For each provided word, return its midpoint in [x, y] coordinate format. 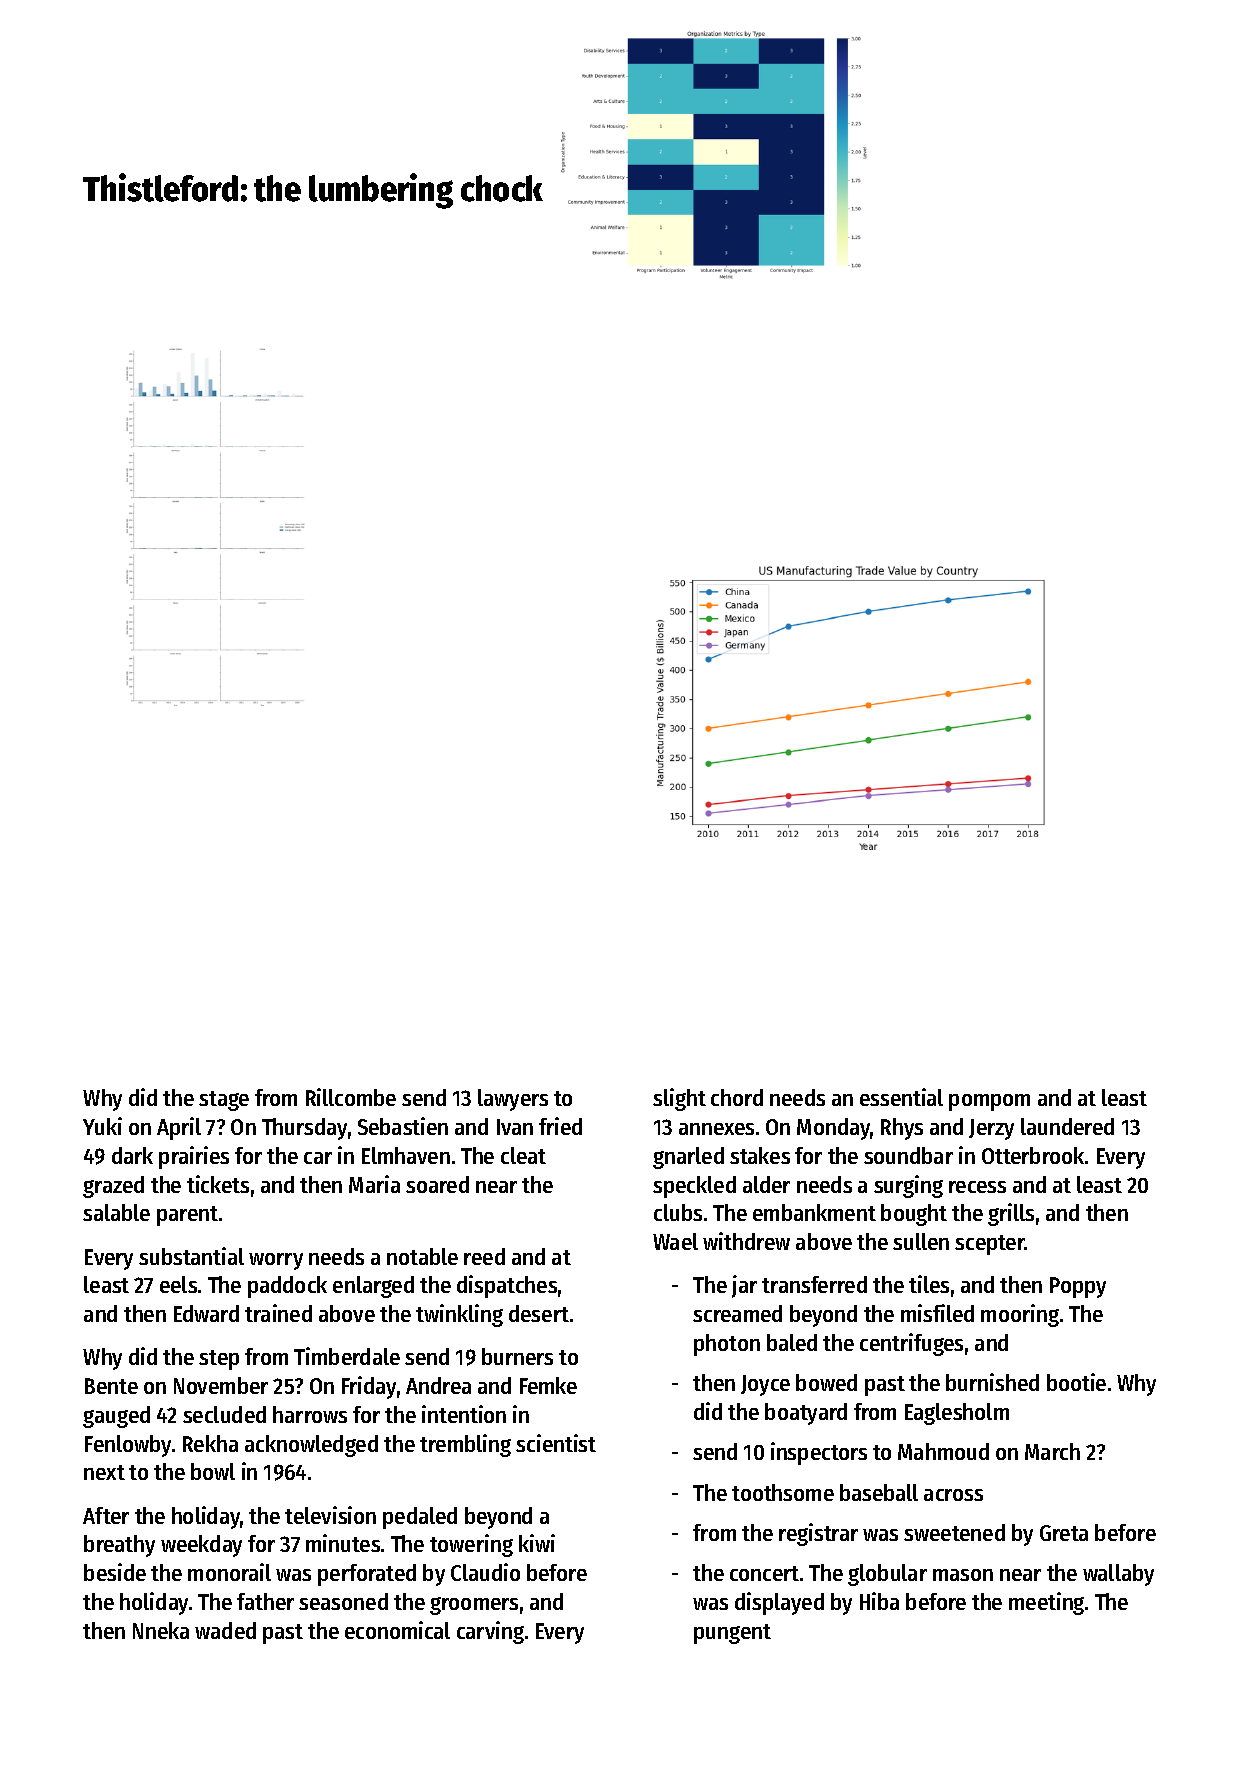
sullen [921, 1241]
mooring [1020, 1315]
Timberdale [347, 1356]
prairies [194, 1157]
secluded [224, 1414]
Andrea [438, 1385]
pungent [732, 1634]
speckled [694, 1187]
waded [225, 1630]
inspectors [819, 1453]
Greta [1064, 1533]
